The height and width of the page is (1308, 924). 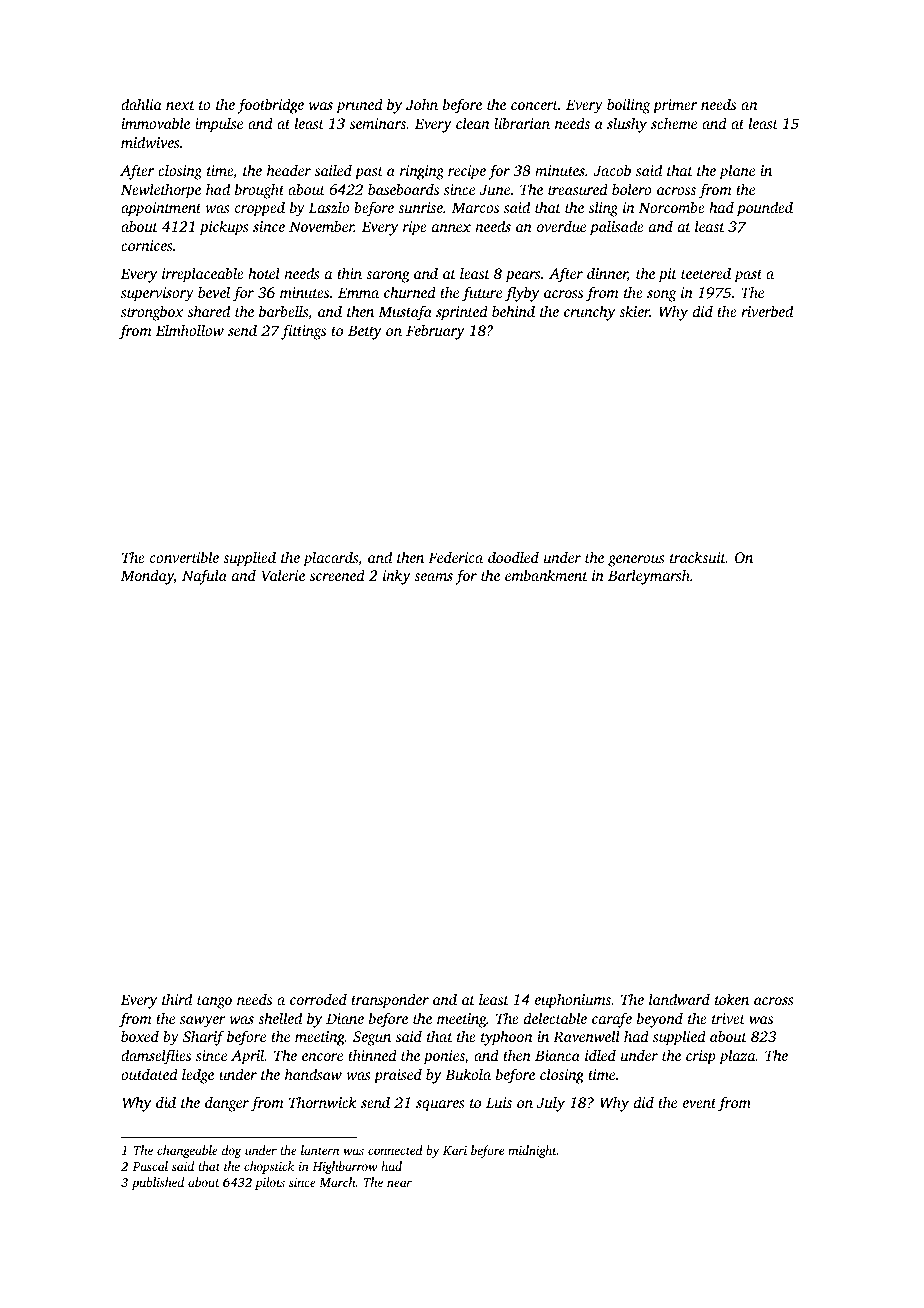 What do you see at coordinates (147, 577) in the page?
I see `Monday` at bounding box center [147, 577].
